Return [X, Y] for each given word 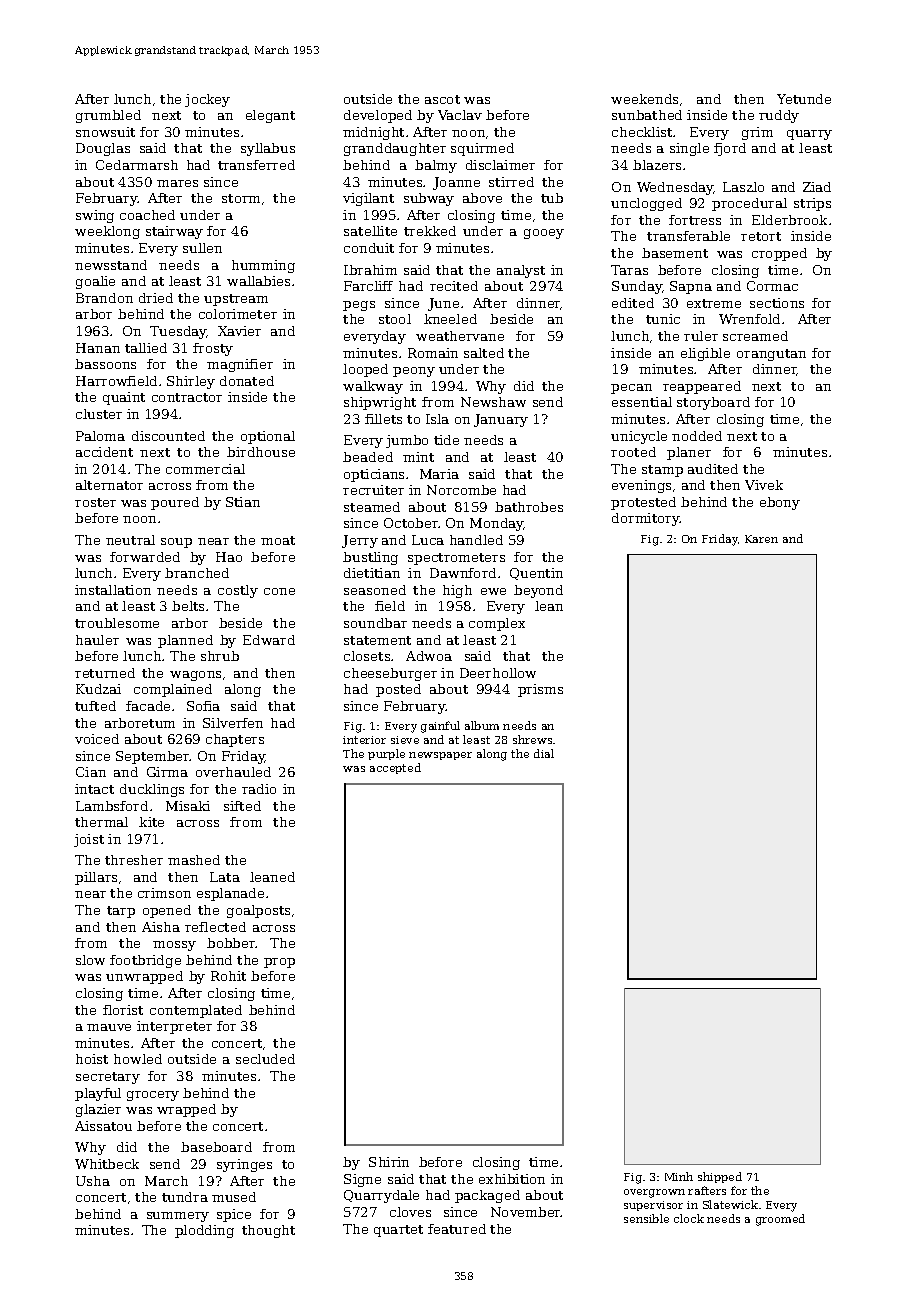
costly [238, 591]
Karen [761, 539]
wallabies [258, 281]
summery [178, 1217]
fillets [383, 419]
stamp [662, 471]
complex [497, 624]
